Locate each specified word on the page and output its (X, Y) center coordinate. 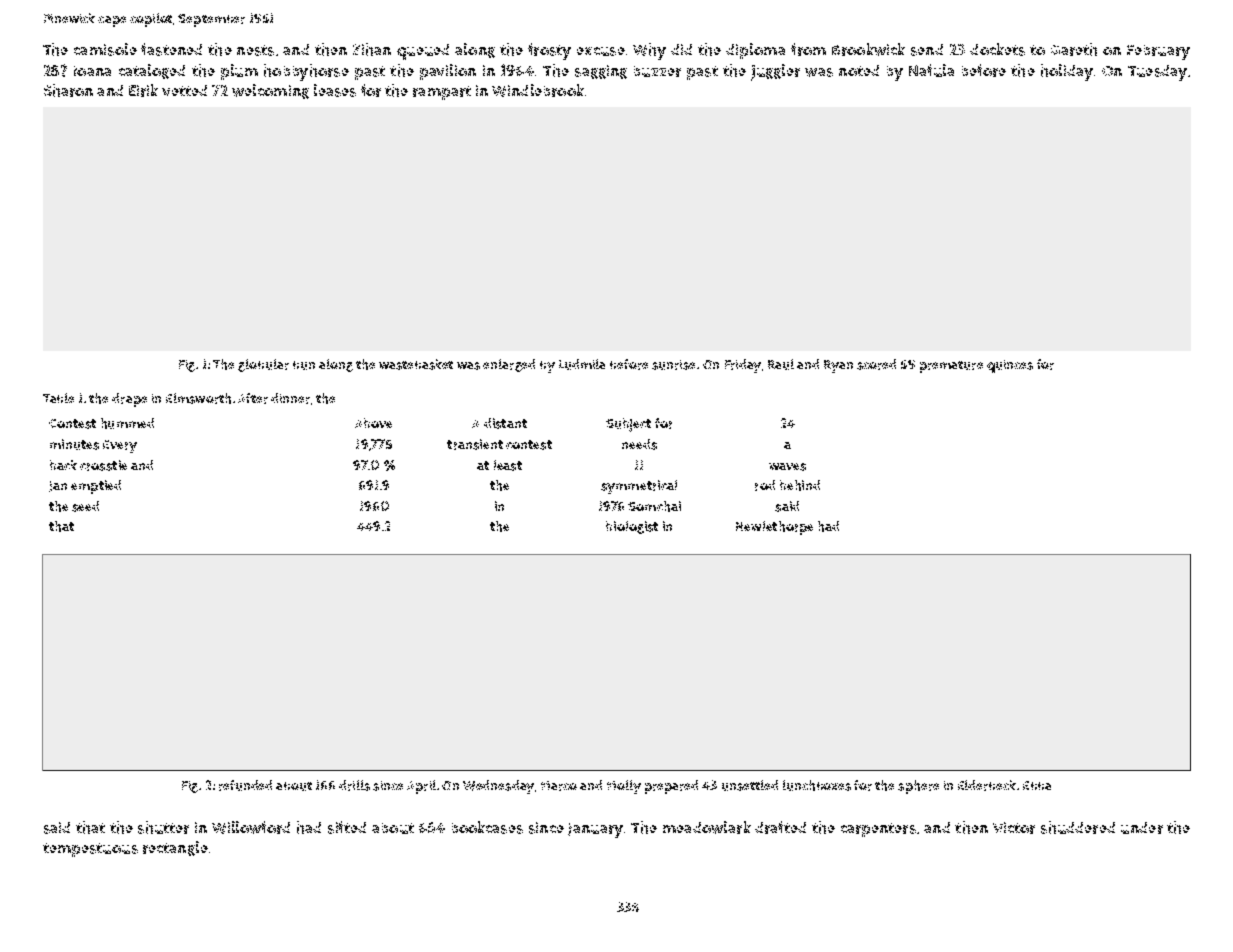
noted (859, 70)
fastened (171, 49)
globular (263, 365)
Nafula (931, 70)
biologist (632, 527)
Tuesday (1157, 73)
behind (800, 485)
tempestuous (90, 850)
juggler (775, 72)
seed (85, 506)
